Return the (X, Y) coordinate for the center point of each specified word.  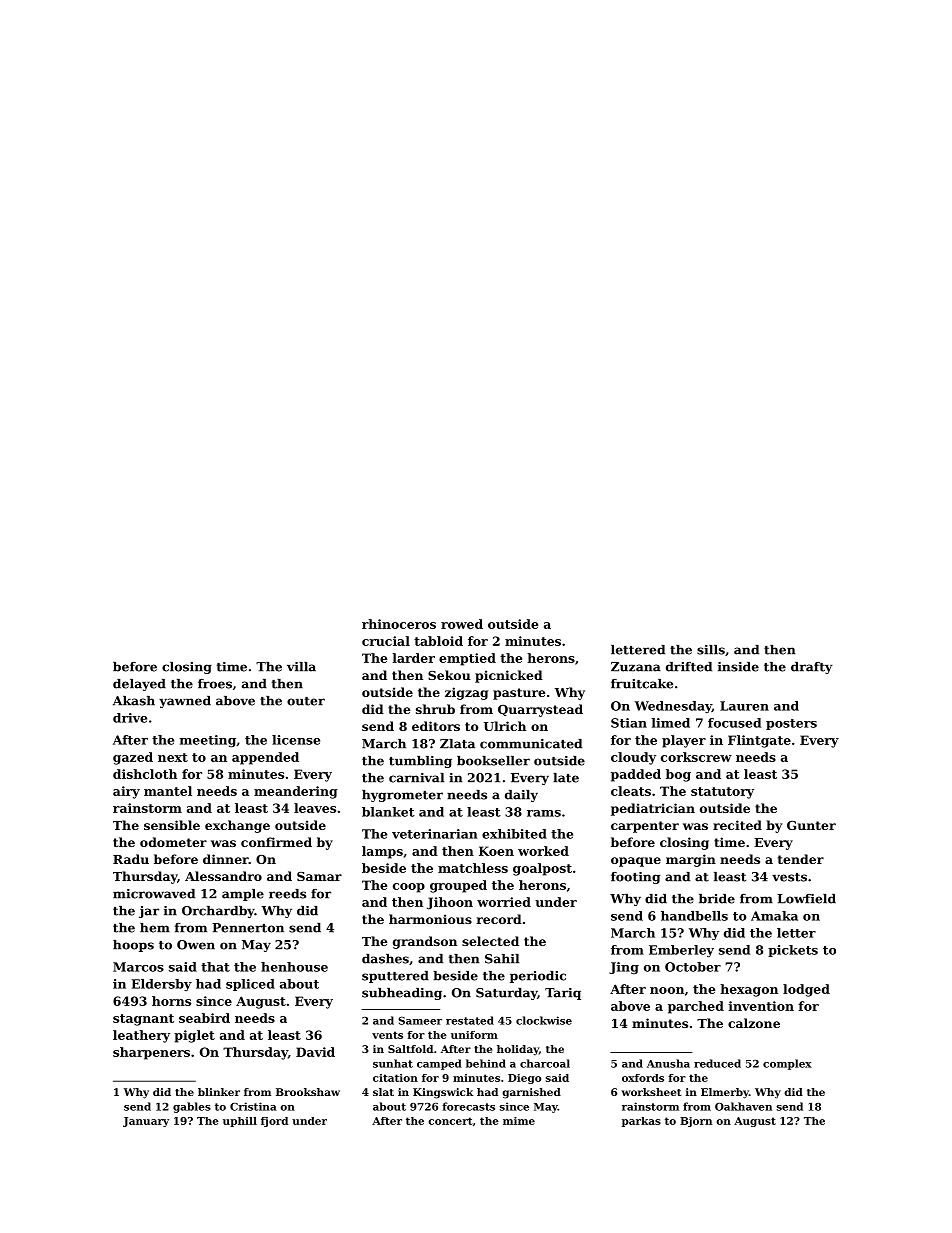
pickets (793, 951)
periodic (538, 977)
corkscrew (696, 757)
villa (301, 667)
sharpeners (151, 1053)
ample (243, 895)
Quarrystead (540, 710)
